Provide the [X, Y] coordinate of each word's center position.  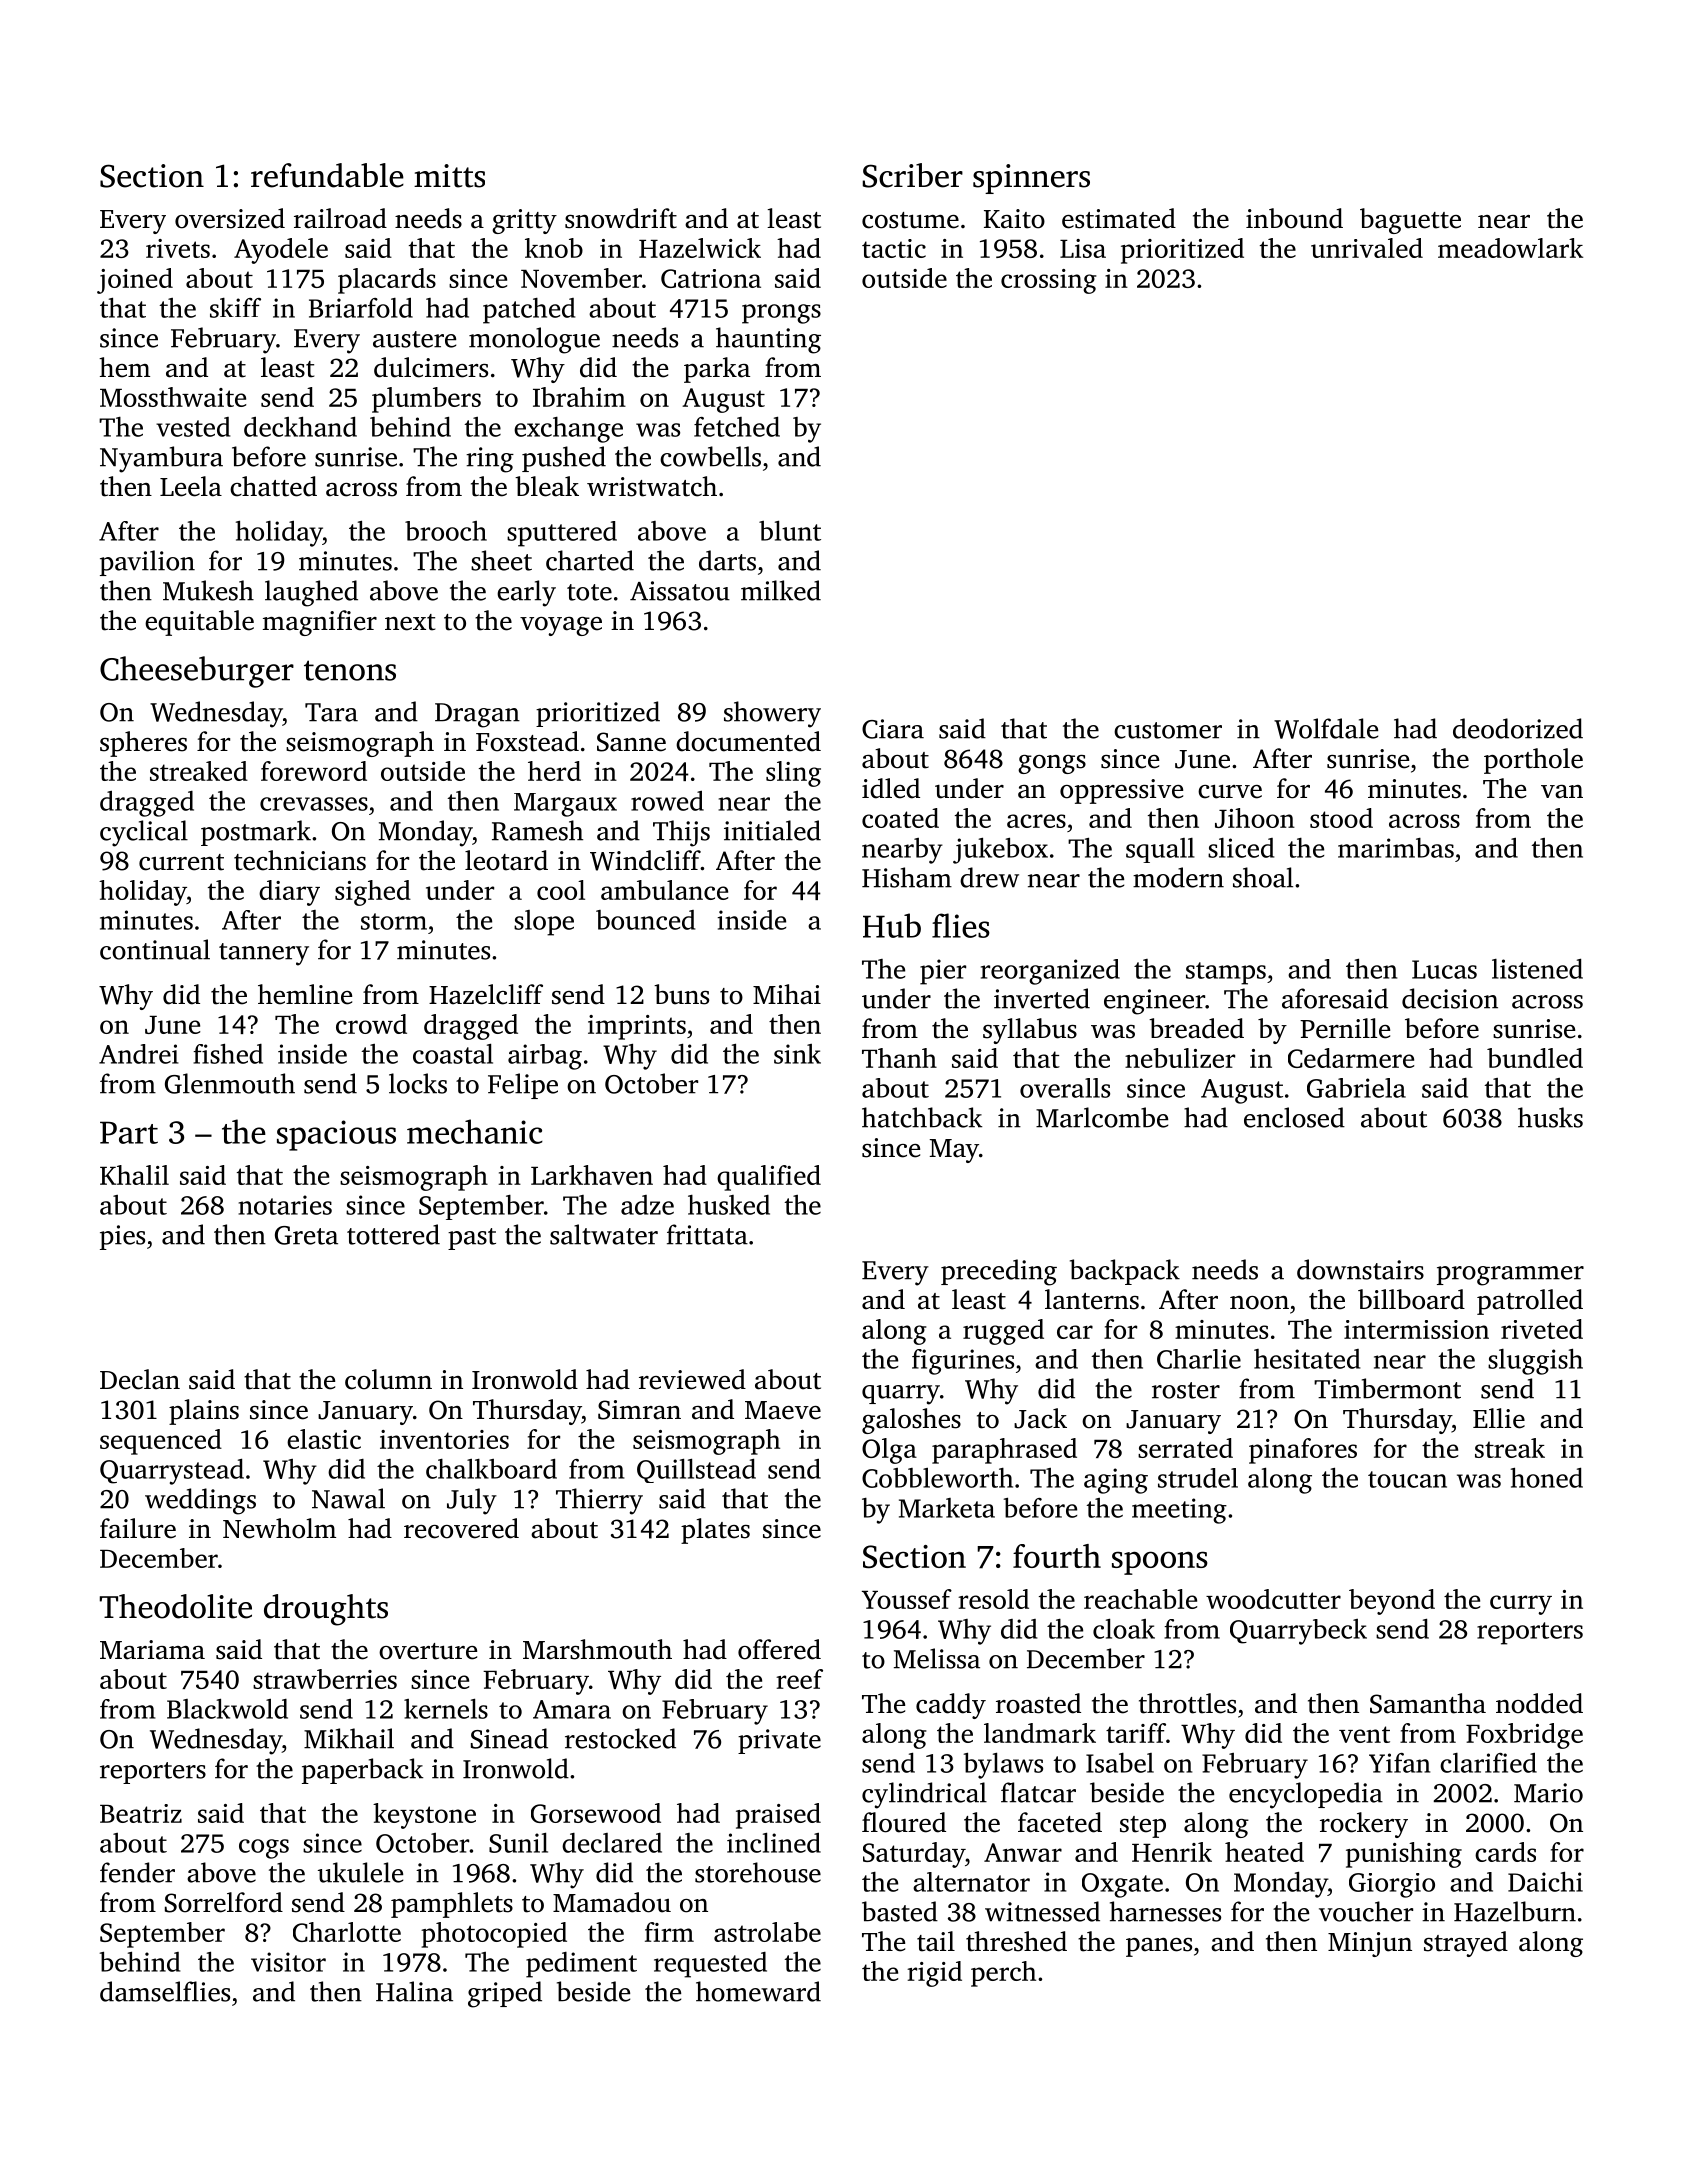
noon [1259, 1303]
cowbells [710, 456]
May [954, 1151]
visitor [288, 1962]
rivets [178, 248]
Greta [306, 1235]
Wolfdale [1326, 728]
